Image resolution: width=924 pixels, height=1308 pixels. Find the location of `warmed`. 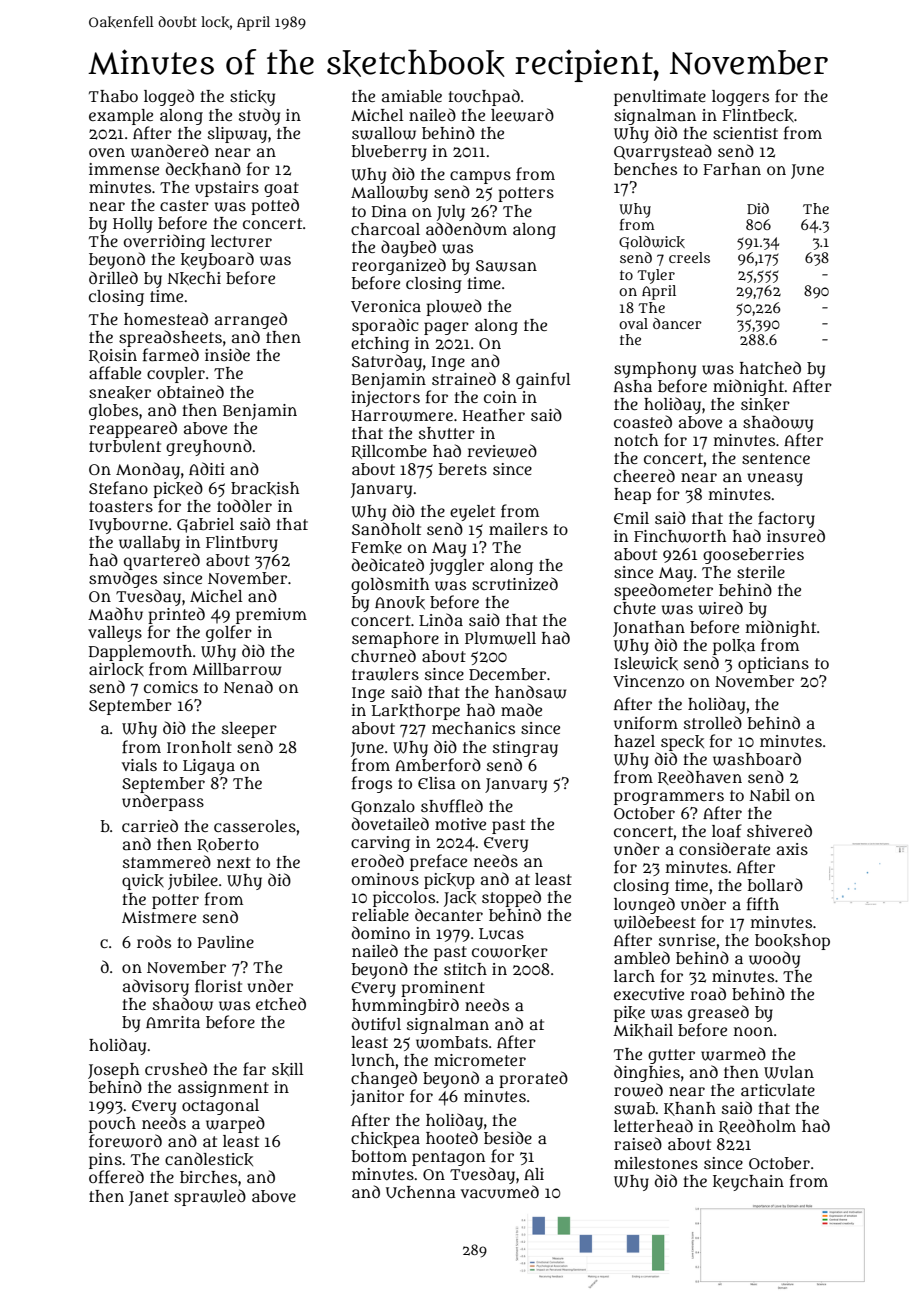

warmed is located at coordinates (733, 1054).
